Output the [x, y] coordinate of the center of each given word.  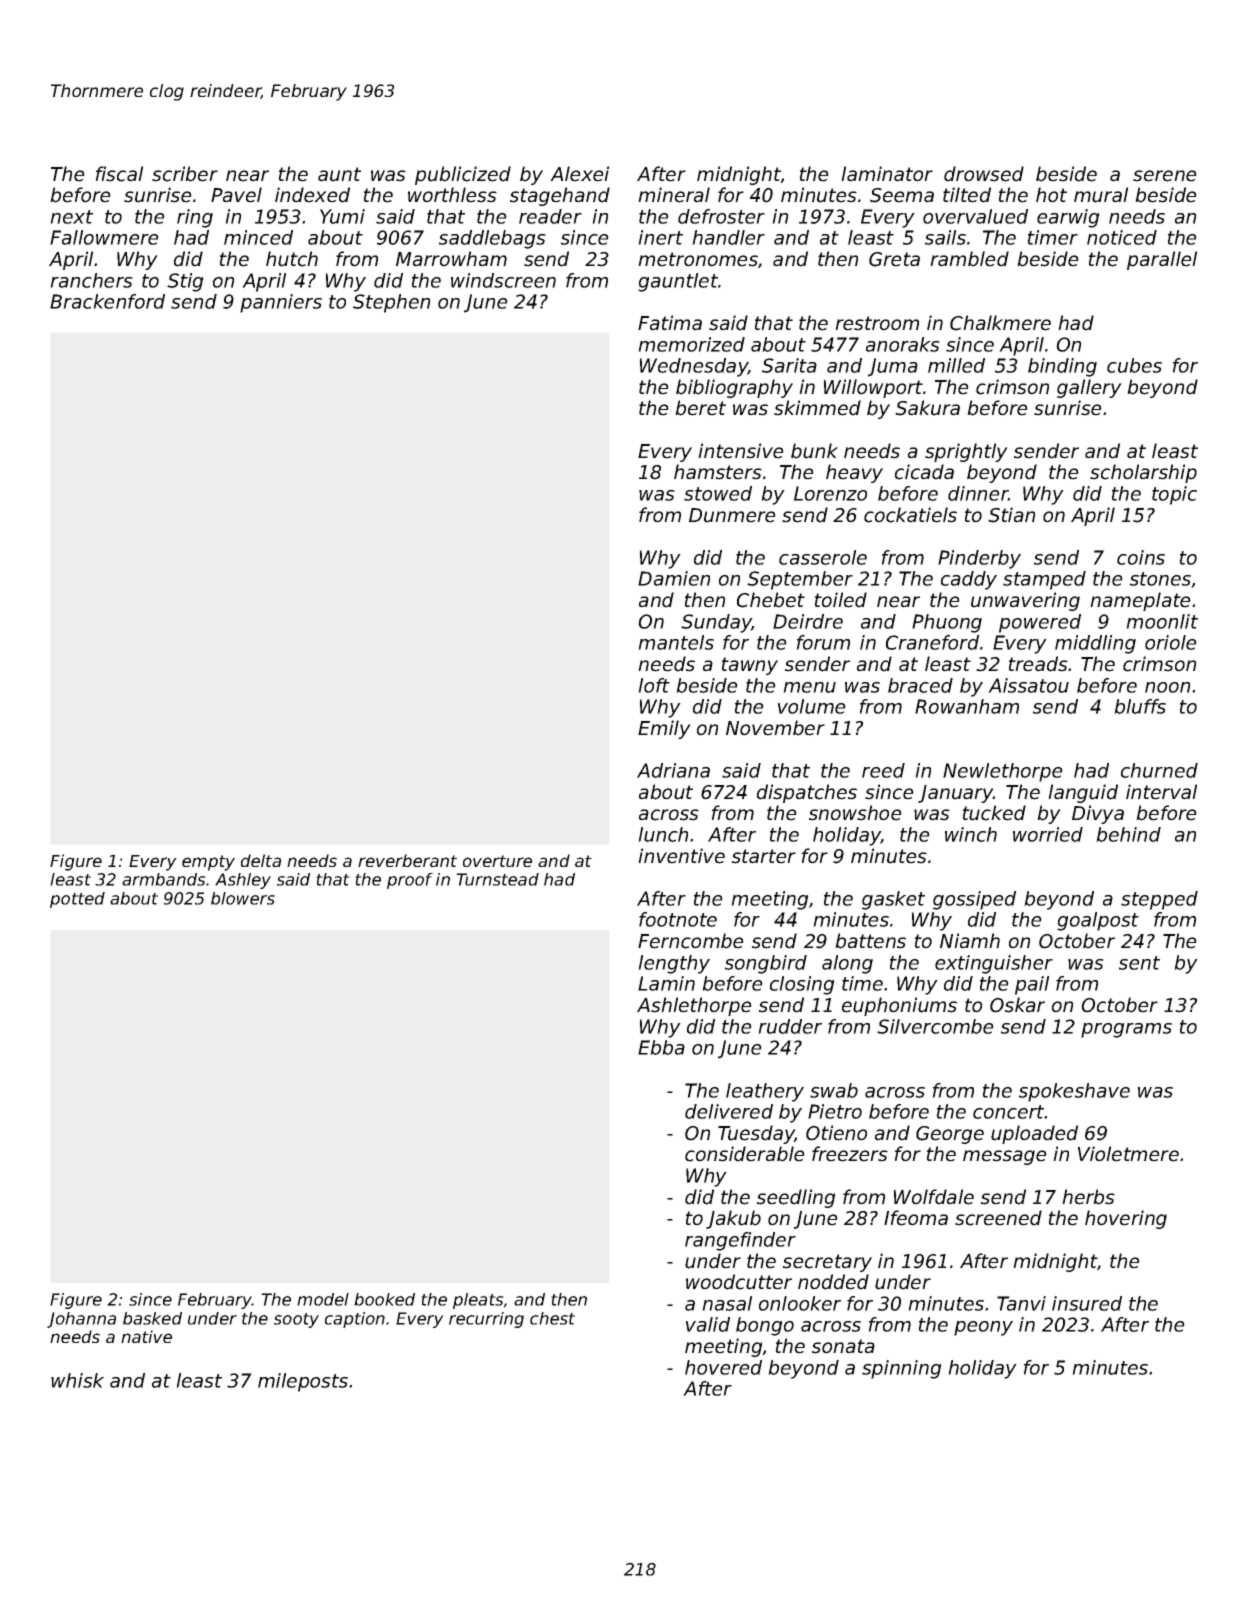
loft [654, 685]
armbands [164, 879]
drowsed [984, 174]
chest [552, 1318]
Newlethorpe [1003, 772]
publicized [463, 175]
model [323, 1299]
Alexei [579, 174]
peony [983, 1328]
